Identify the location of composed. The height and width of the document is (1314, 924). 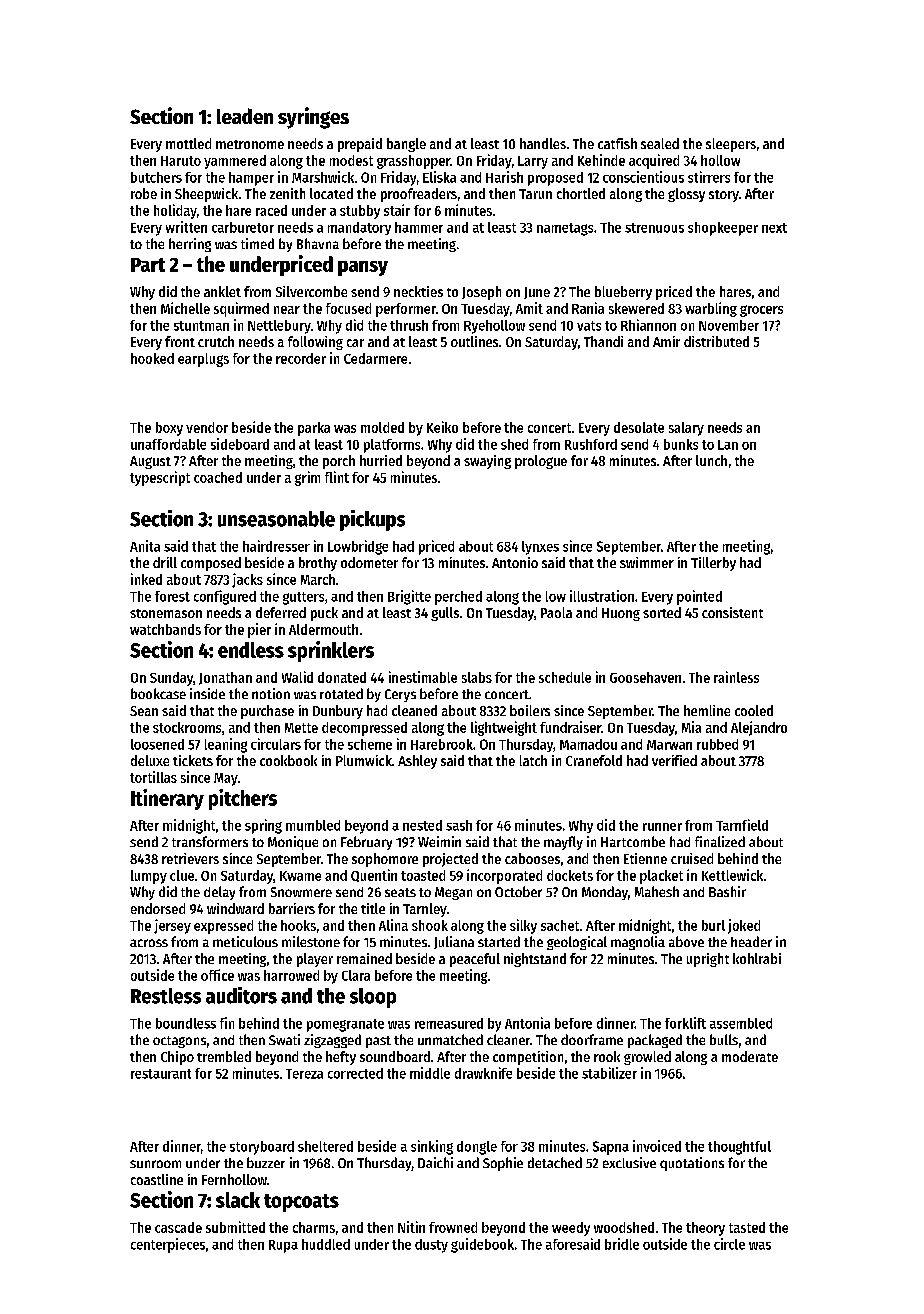
(211, 564).
